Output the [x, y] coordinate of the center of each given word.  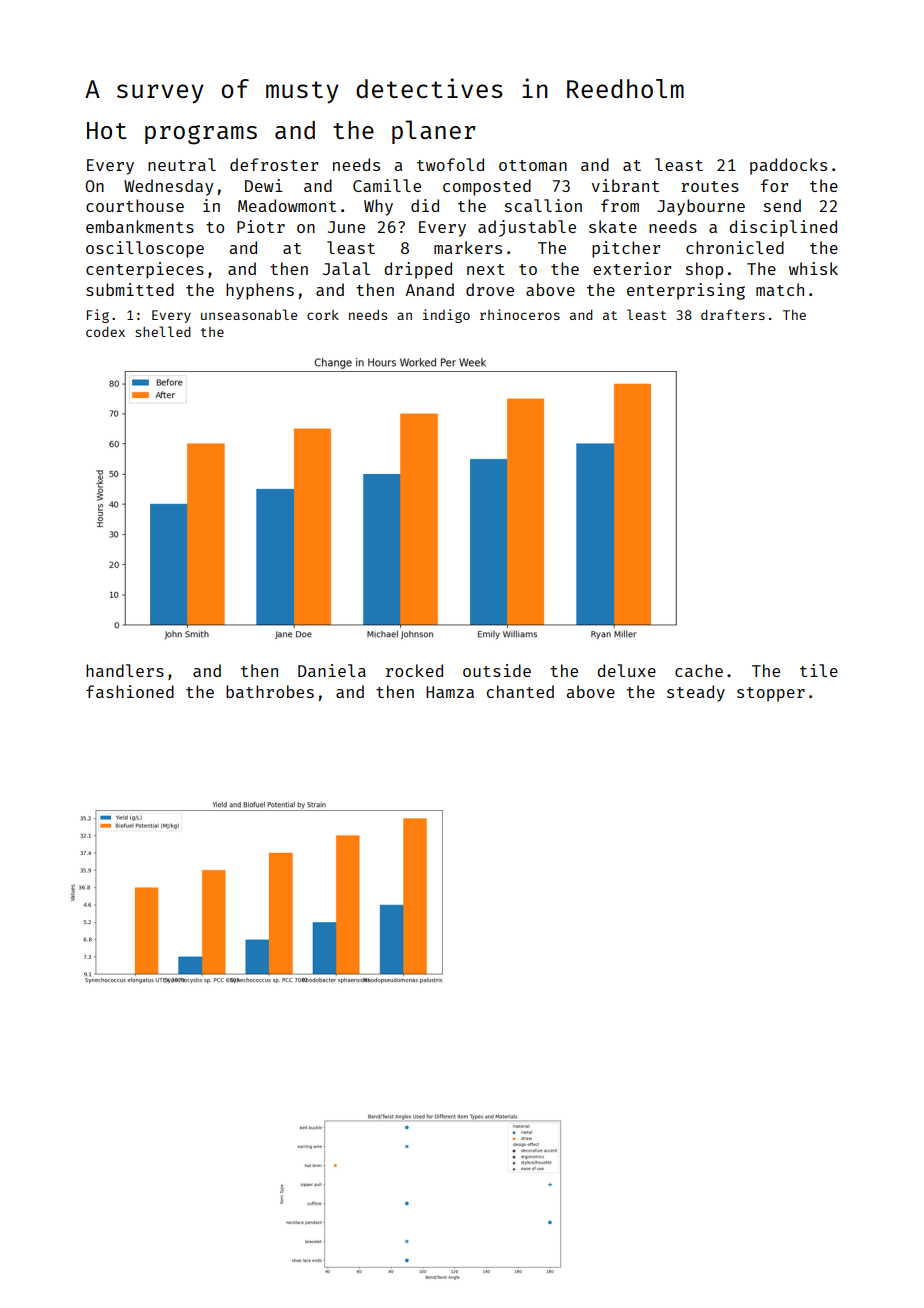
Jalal [346, 268]
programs [201, 135]
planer [433, 132]
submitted [130, 289]
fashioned [130, 691]
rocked [414, 670]
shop [704, 270]
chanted [520, 691]
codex [105, 332]
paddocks [788, 166]
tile [819, 670]
